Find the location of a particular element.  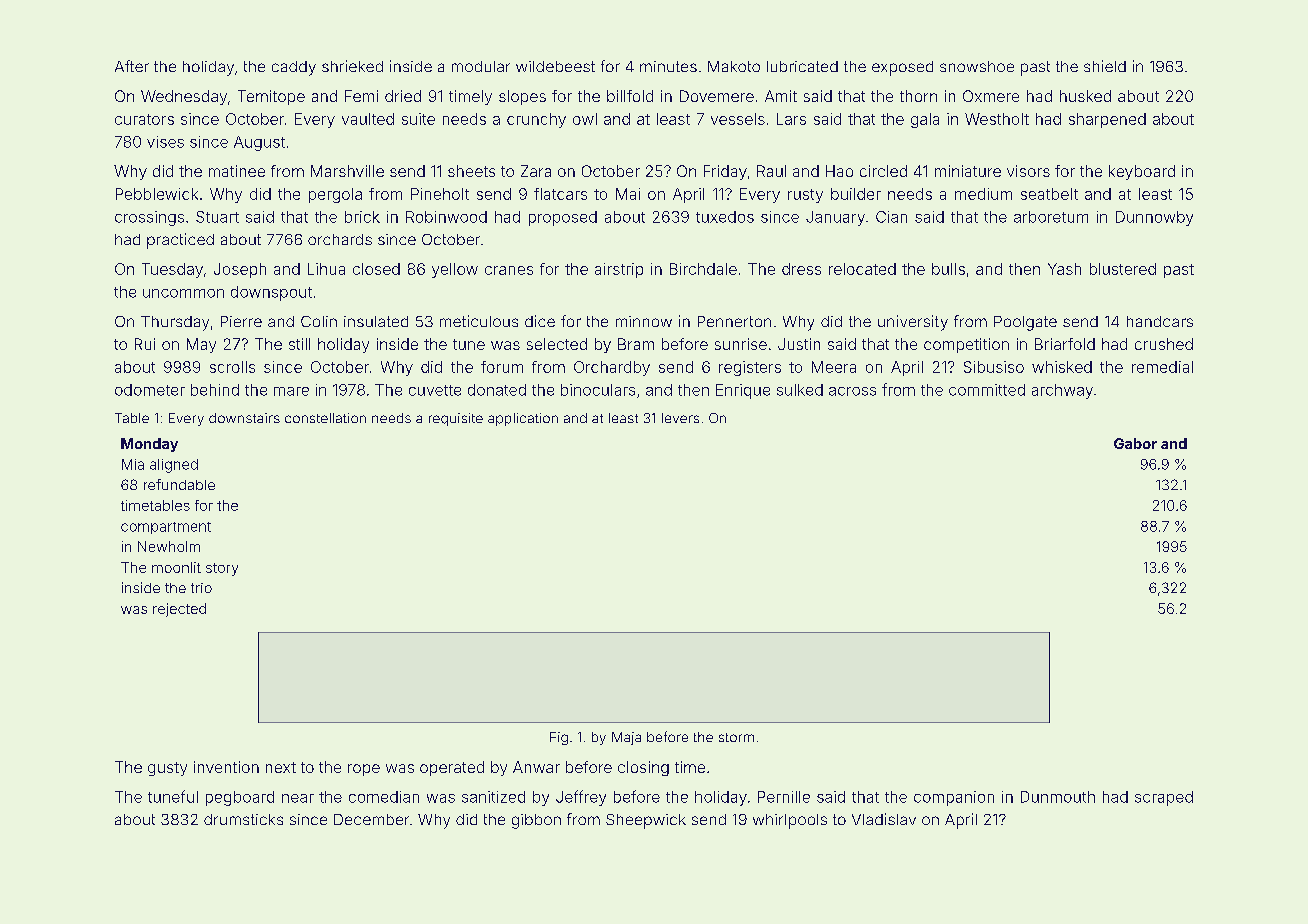

Thursday is located at coordinates (175, 323).
